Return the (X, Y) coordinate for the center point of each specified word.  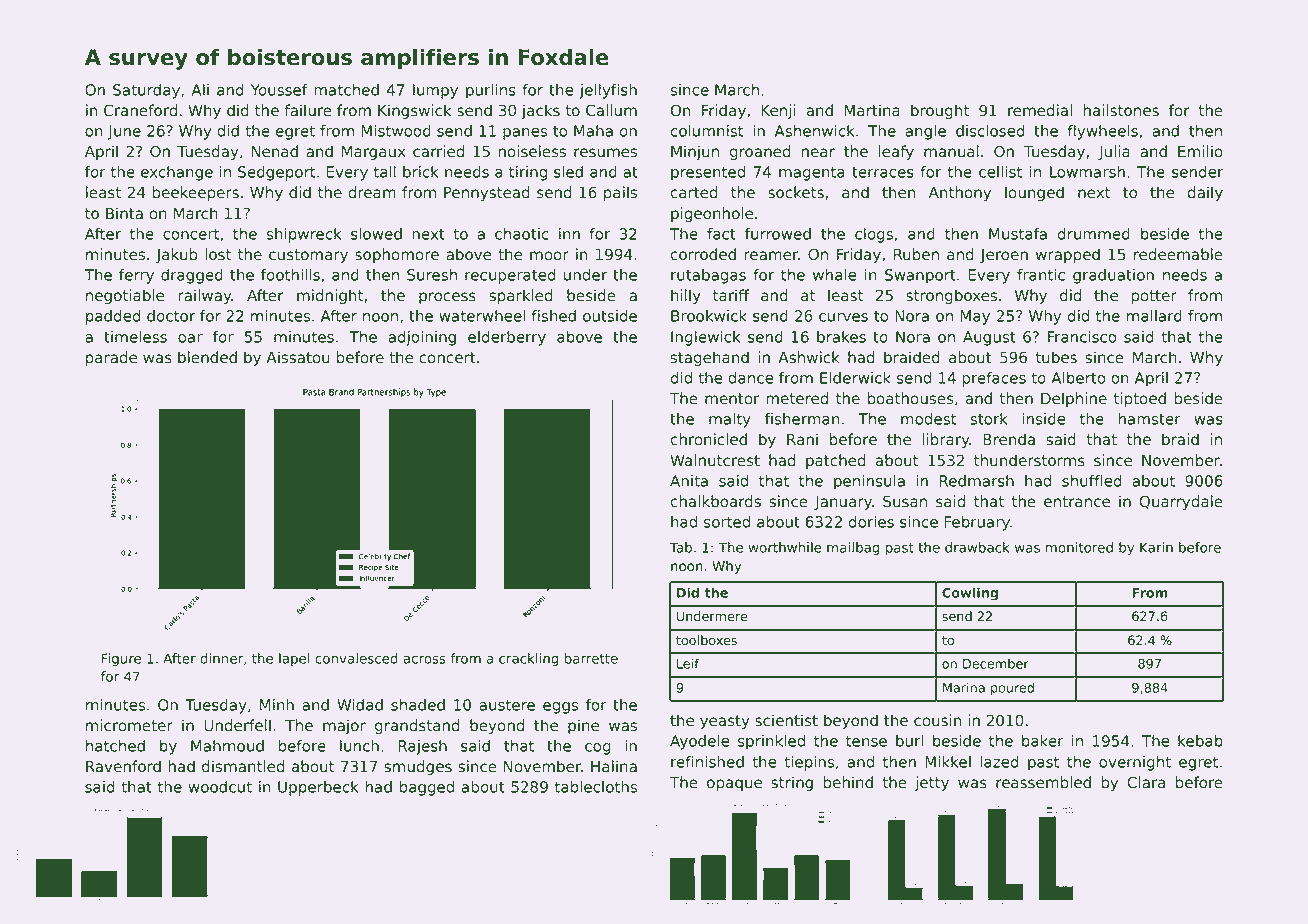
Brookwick (709, 316)
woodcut (220, 787)
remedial (1040, 110)
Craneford (140, 110)
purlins (491, 91)
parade (111, 358)
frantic (1041, 275)
